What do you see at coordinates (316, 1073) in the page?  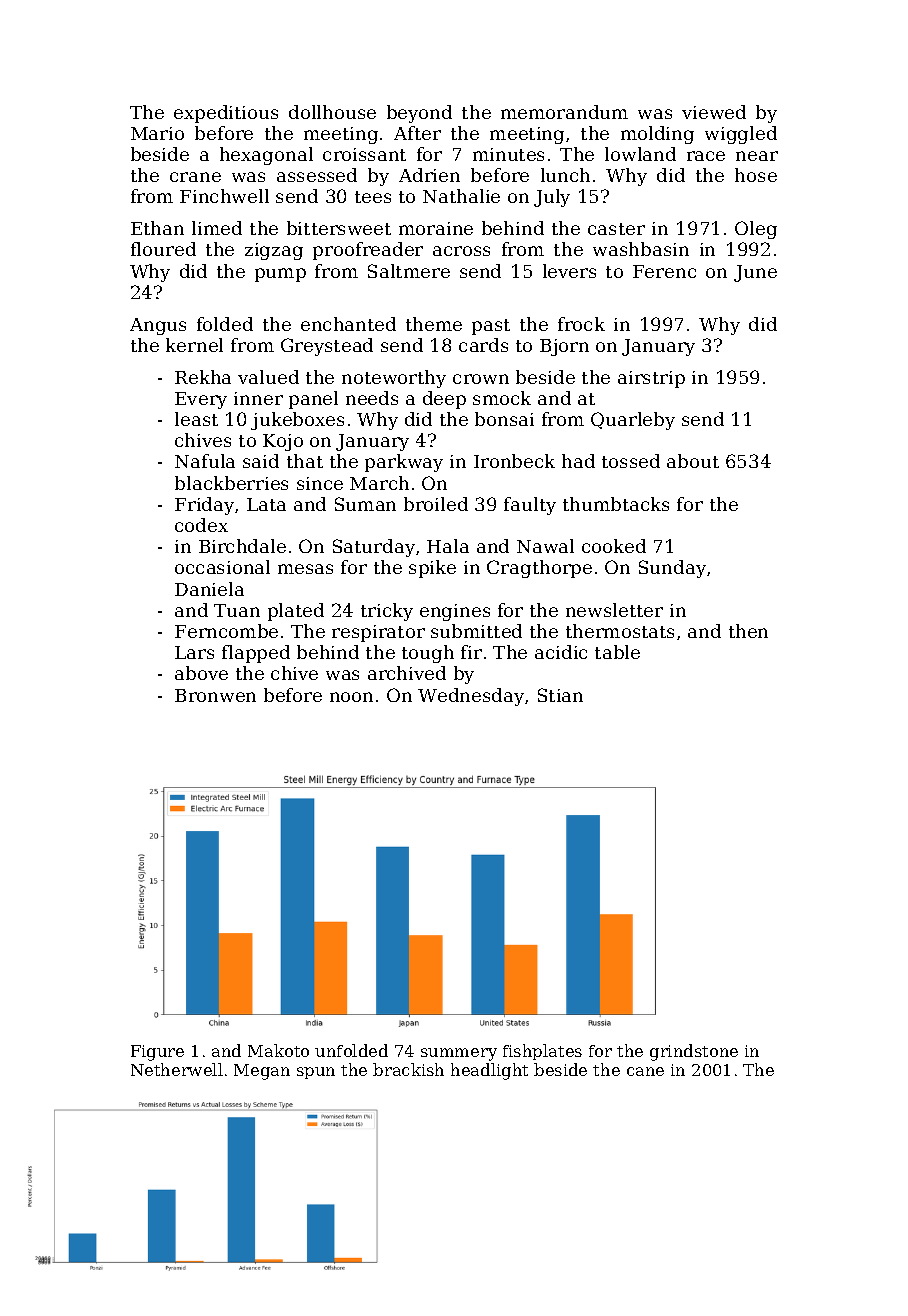 I see `spun` at bounding box center [316, 1073].
